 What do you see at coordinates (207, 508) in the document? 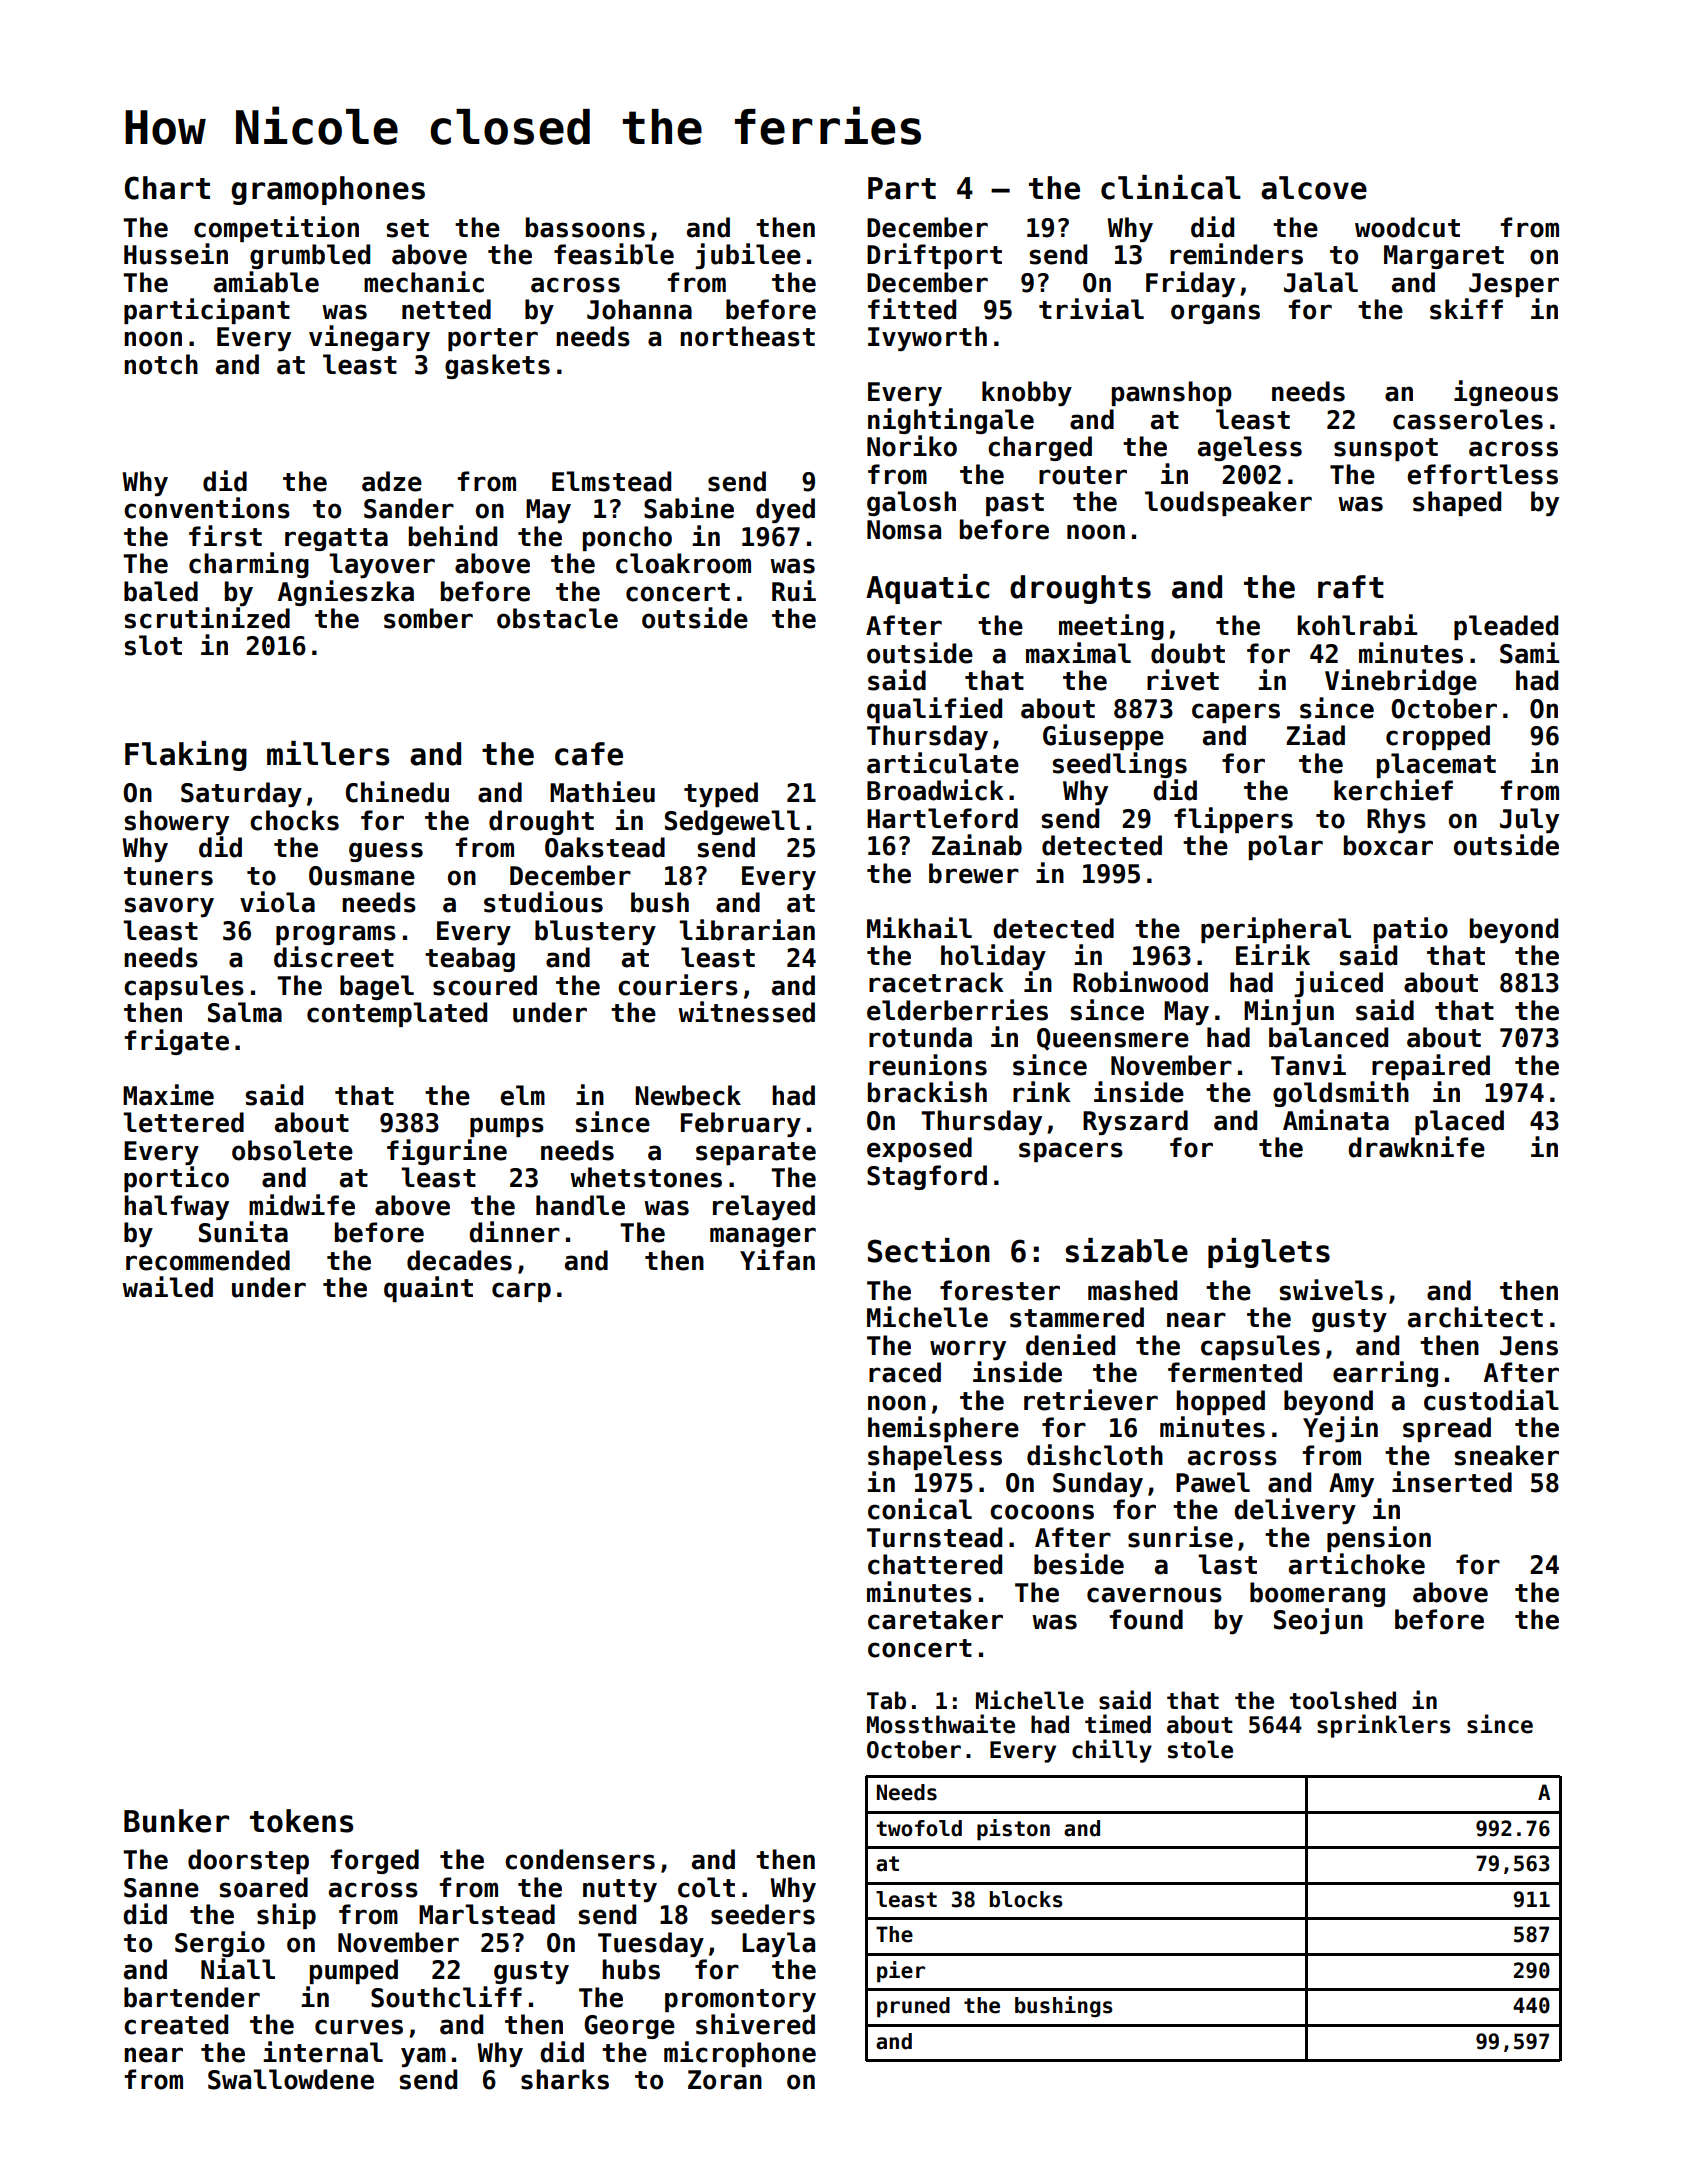
I see `conventions` at bounding box center [207, 508].
